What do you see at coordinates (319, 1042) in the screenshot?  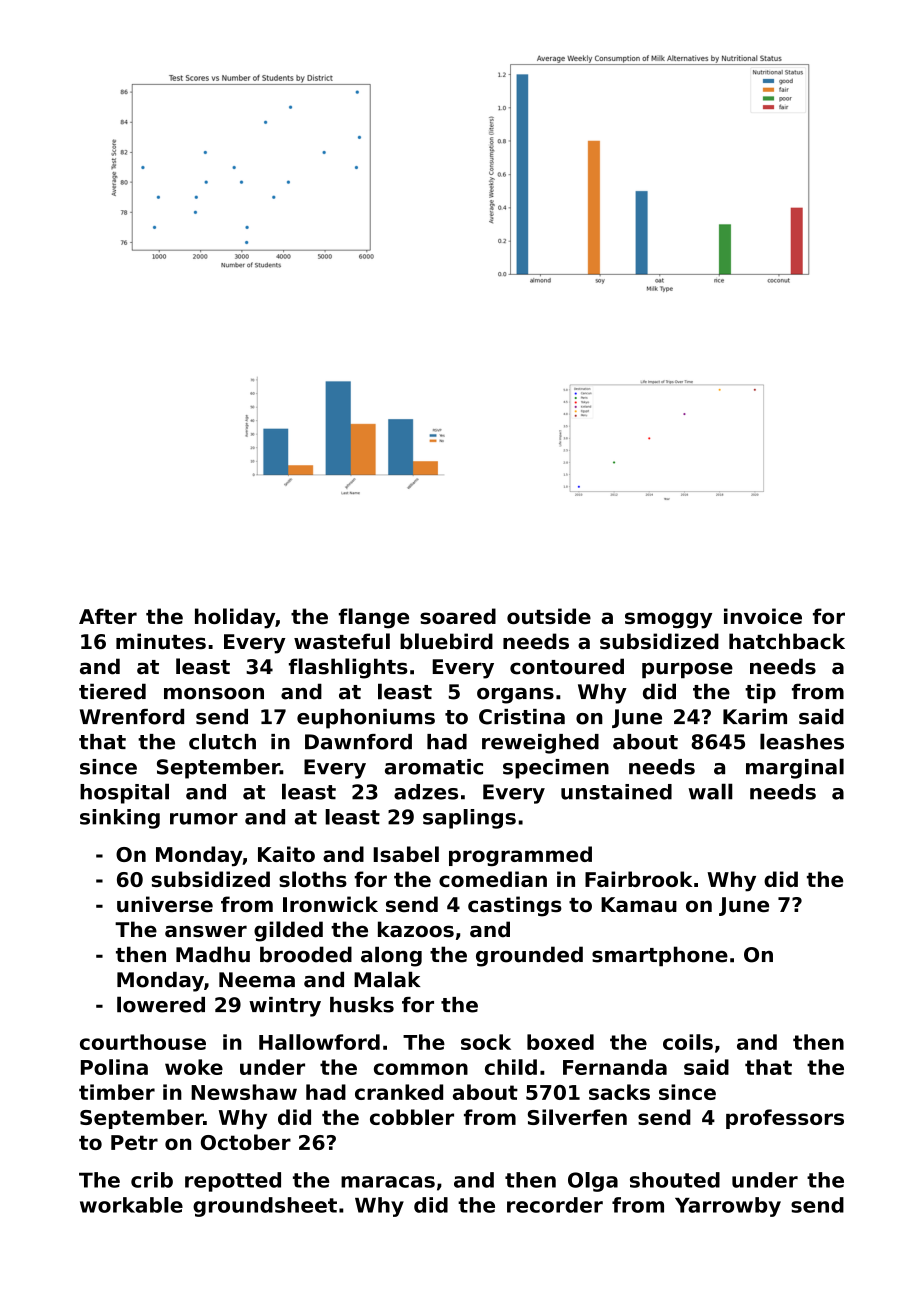 I see `Hallowford` at bounding box center [319, 1042].
